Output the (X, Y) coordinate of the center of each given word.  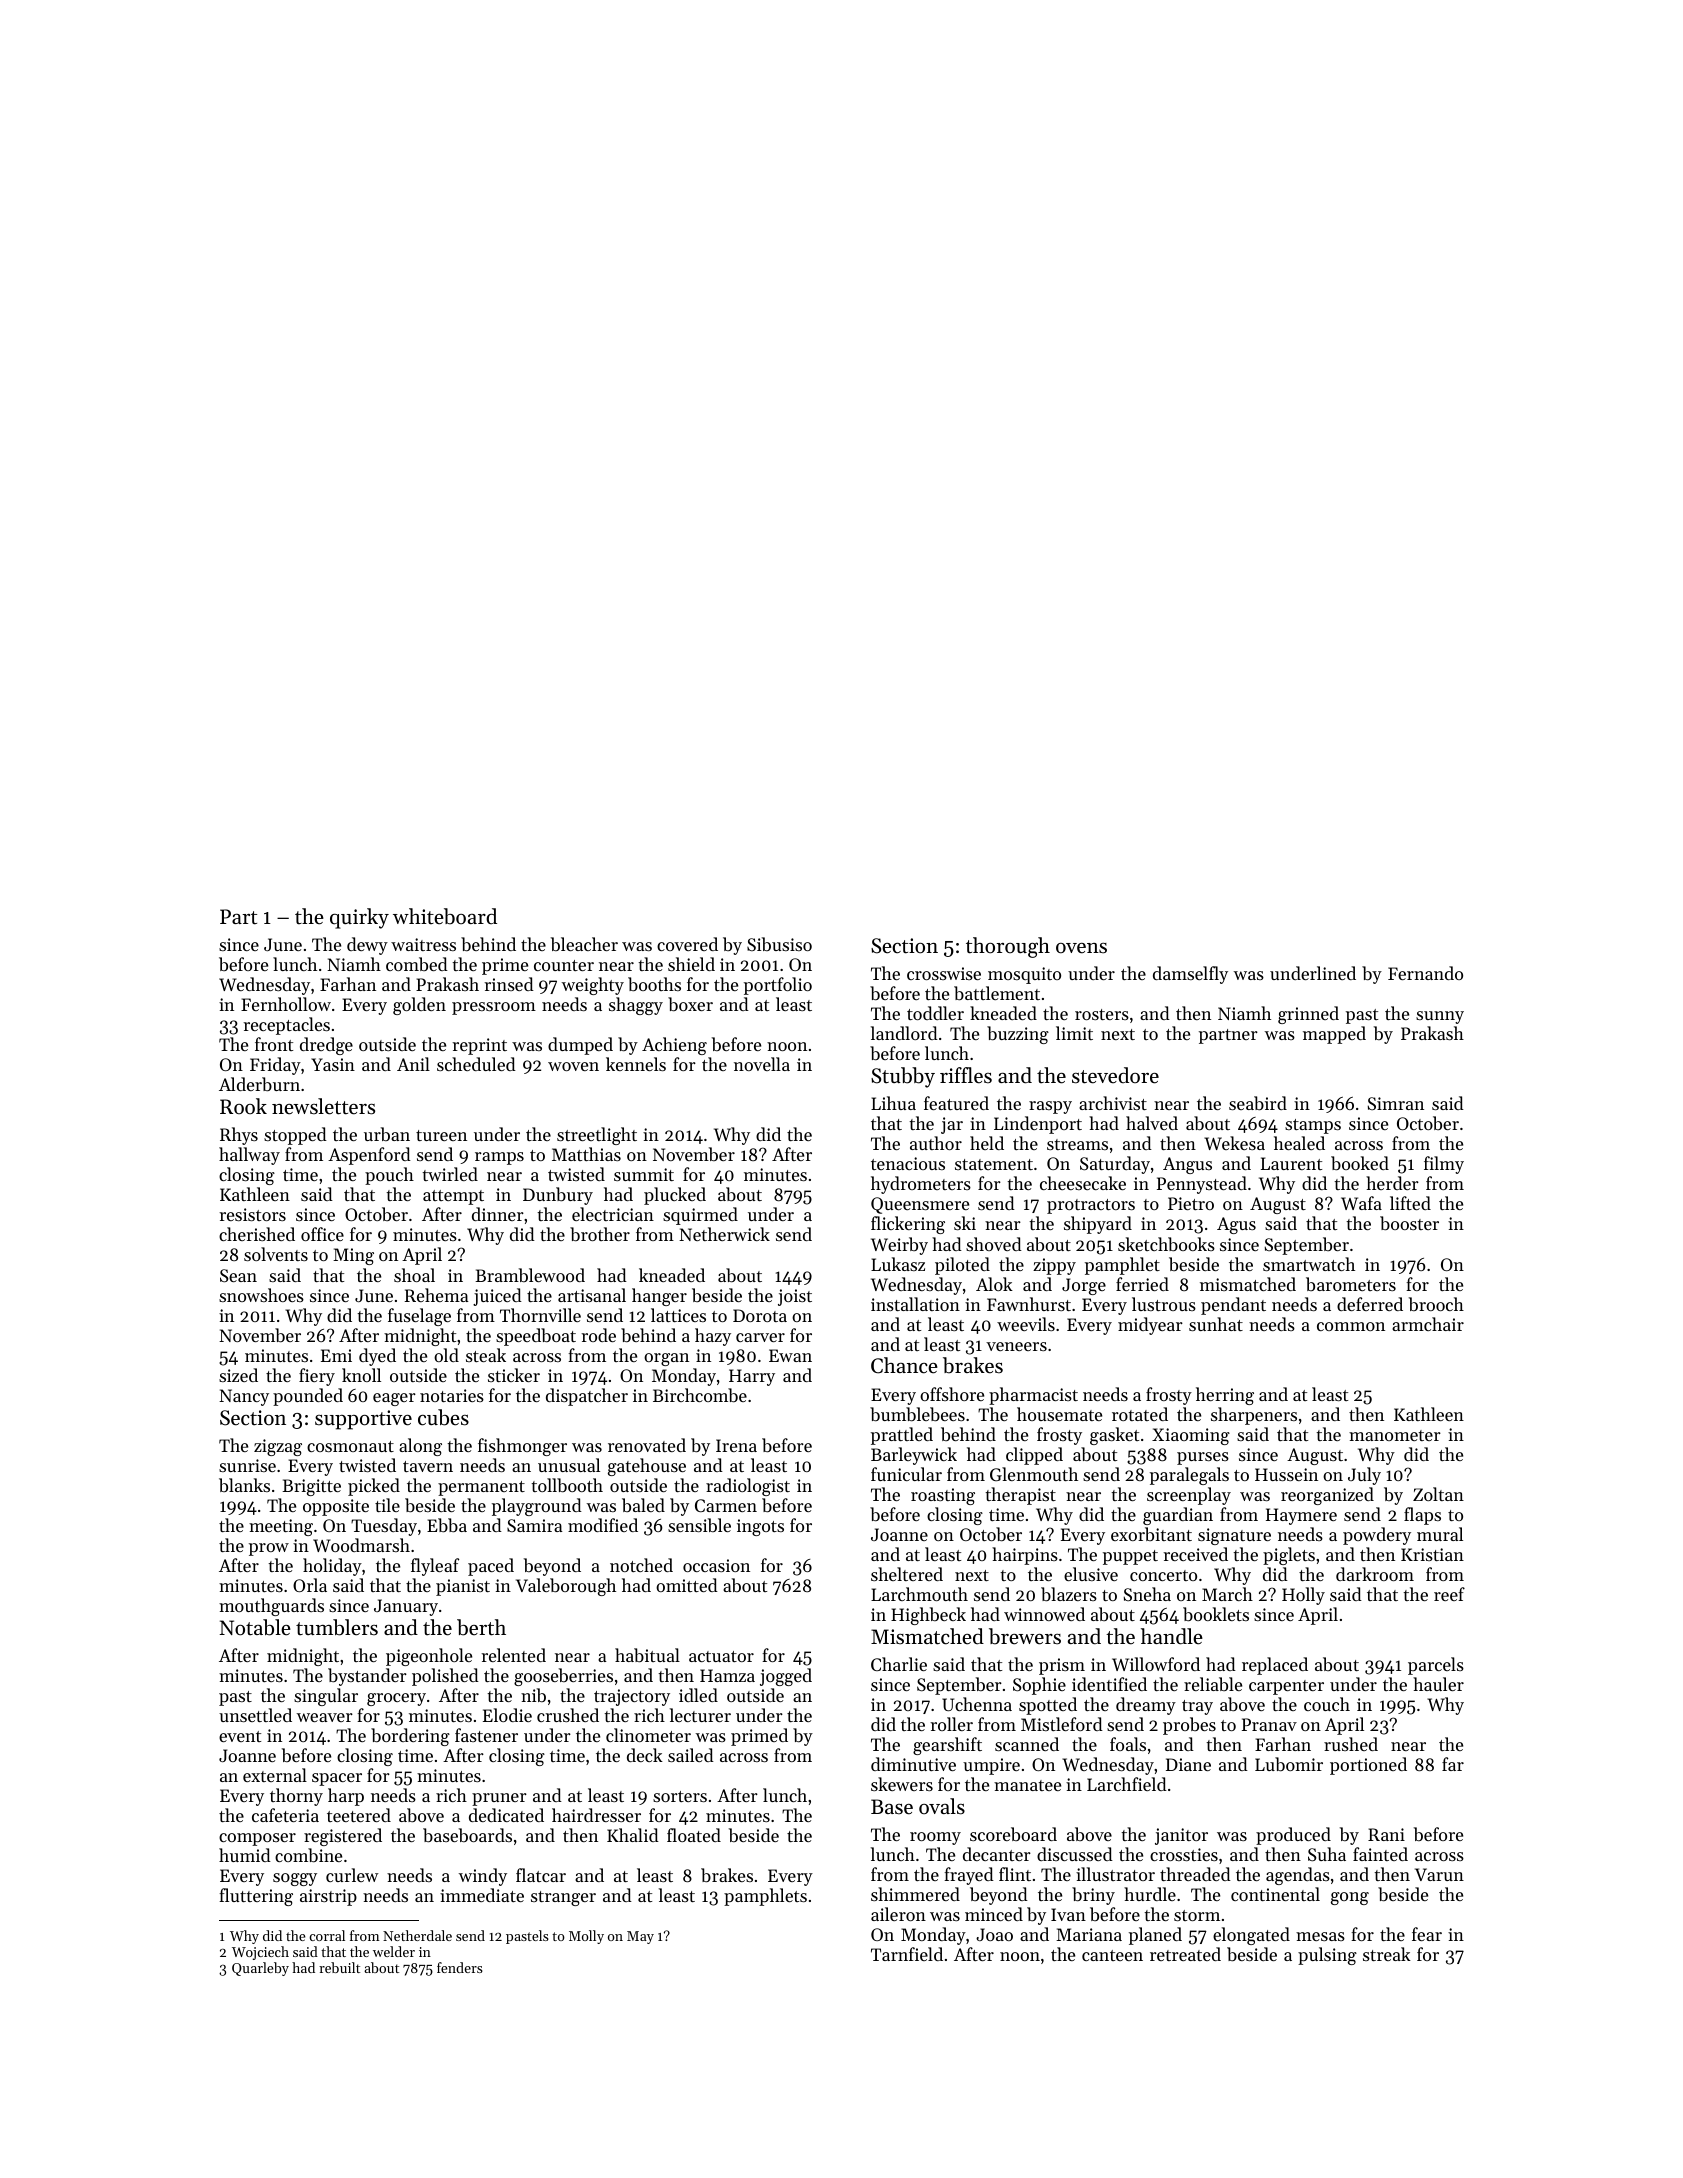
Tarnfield (907, 1954)
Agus (1236, 1225)
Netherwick (724, 1234)
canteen (1112, 1955)
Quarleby (260, 1969)
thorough (1008, 947)
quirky (359, 918)
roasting (943, 1496)
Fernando (1425, 973)
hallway (249, 1156)
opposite (336, 1507)
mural (1440, 1534)
